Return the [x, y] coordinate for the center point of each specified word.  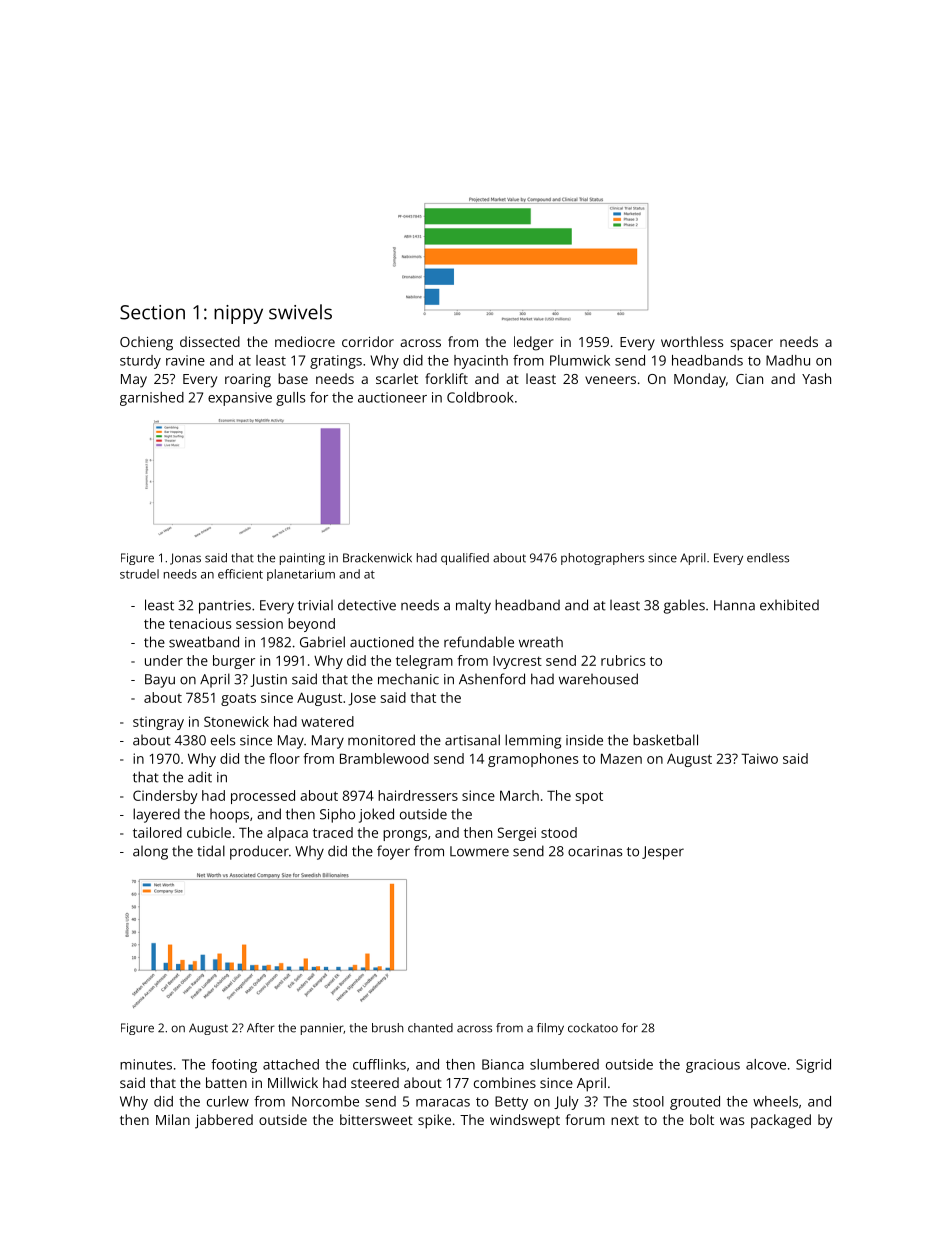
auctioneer [392, 397]
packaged [781, 1121]
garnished [152, 399]
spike [434, 1121]
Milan [173, 1119]
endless [768, 558]
